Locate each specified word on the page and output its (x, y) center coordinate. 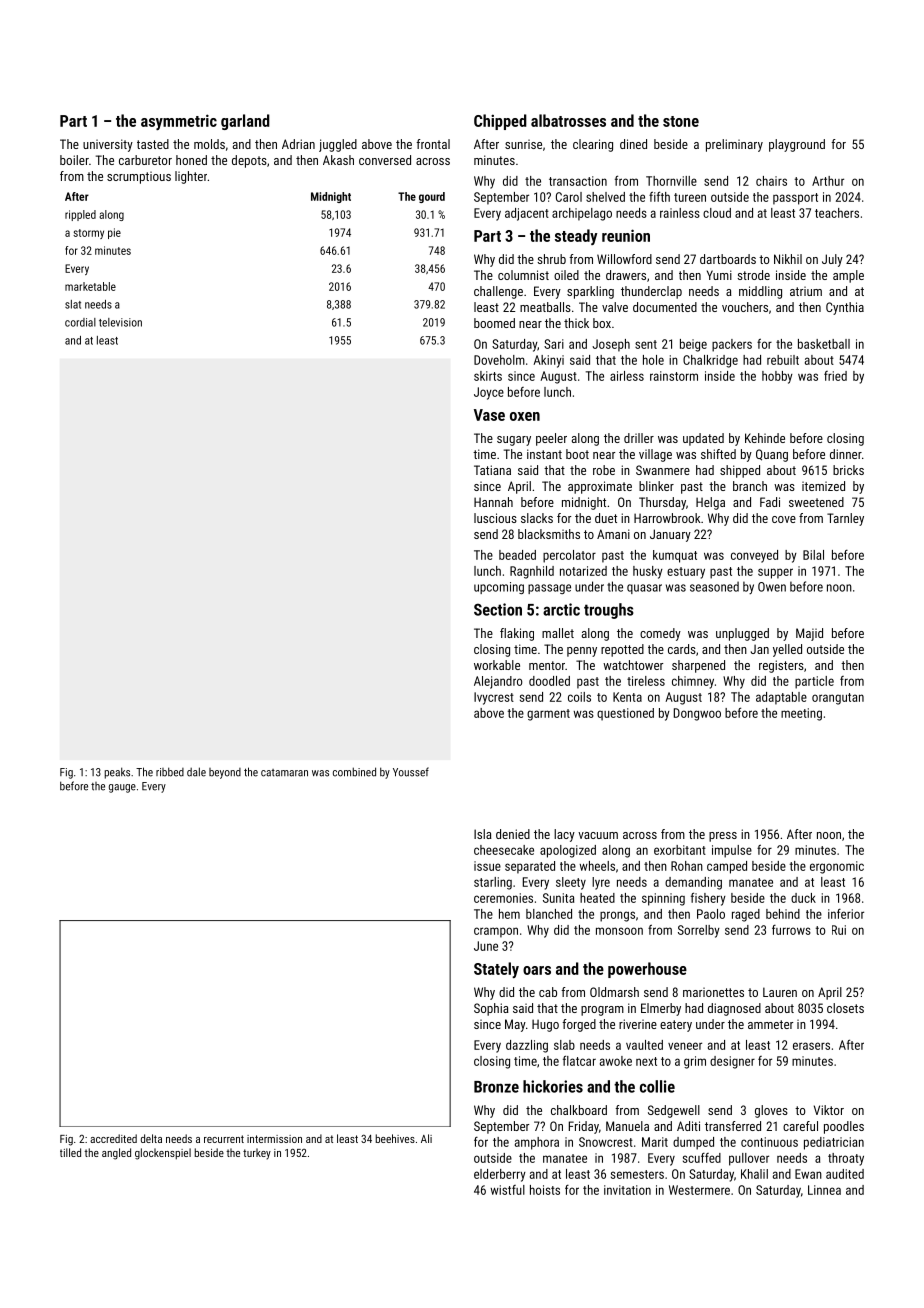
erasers (811, 1046)
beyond (225, 773)
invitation (627, 1190)
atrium (806, 291)
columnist (523, 275)
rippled (80, 215)
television (120, 322)
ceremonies (503, 898)
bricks (848, 470)
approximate (600, 487)
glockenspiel (163, 1154)
